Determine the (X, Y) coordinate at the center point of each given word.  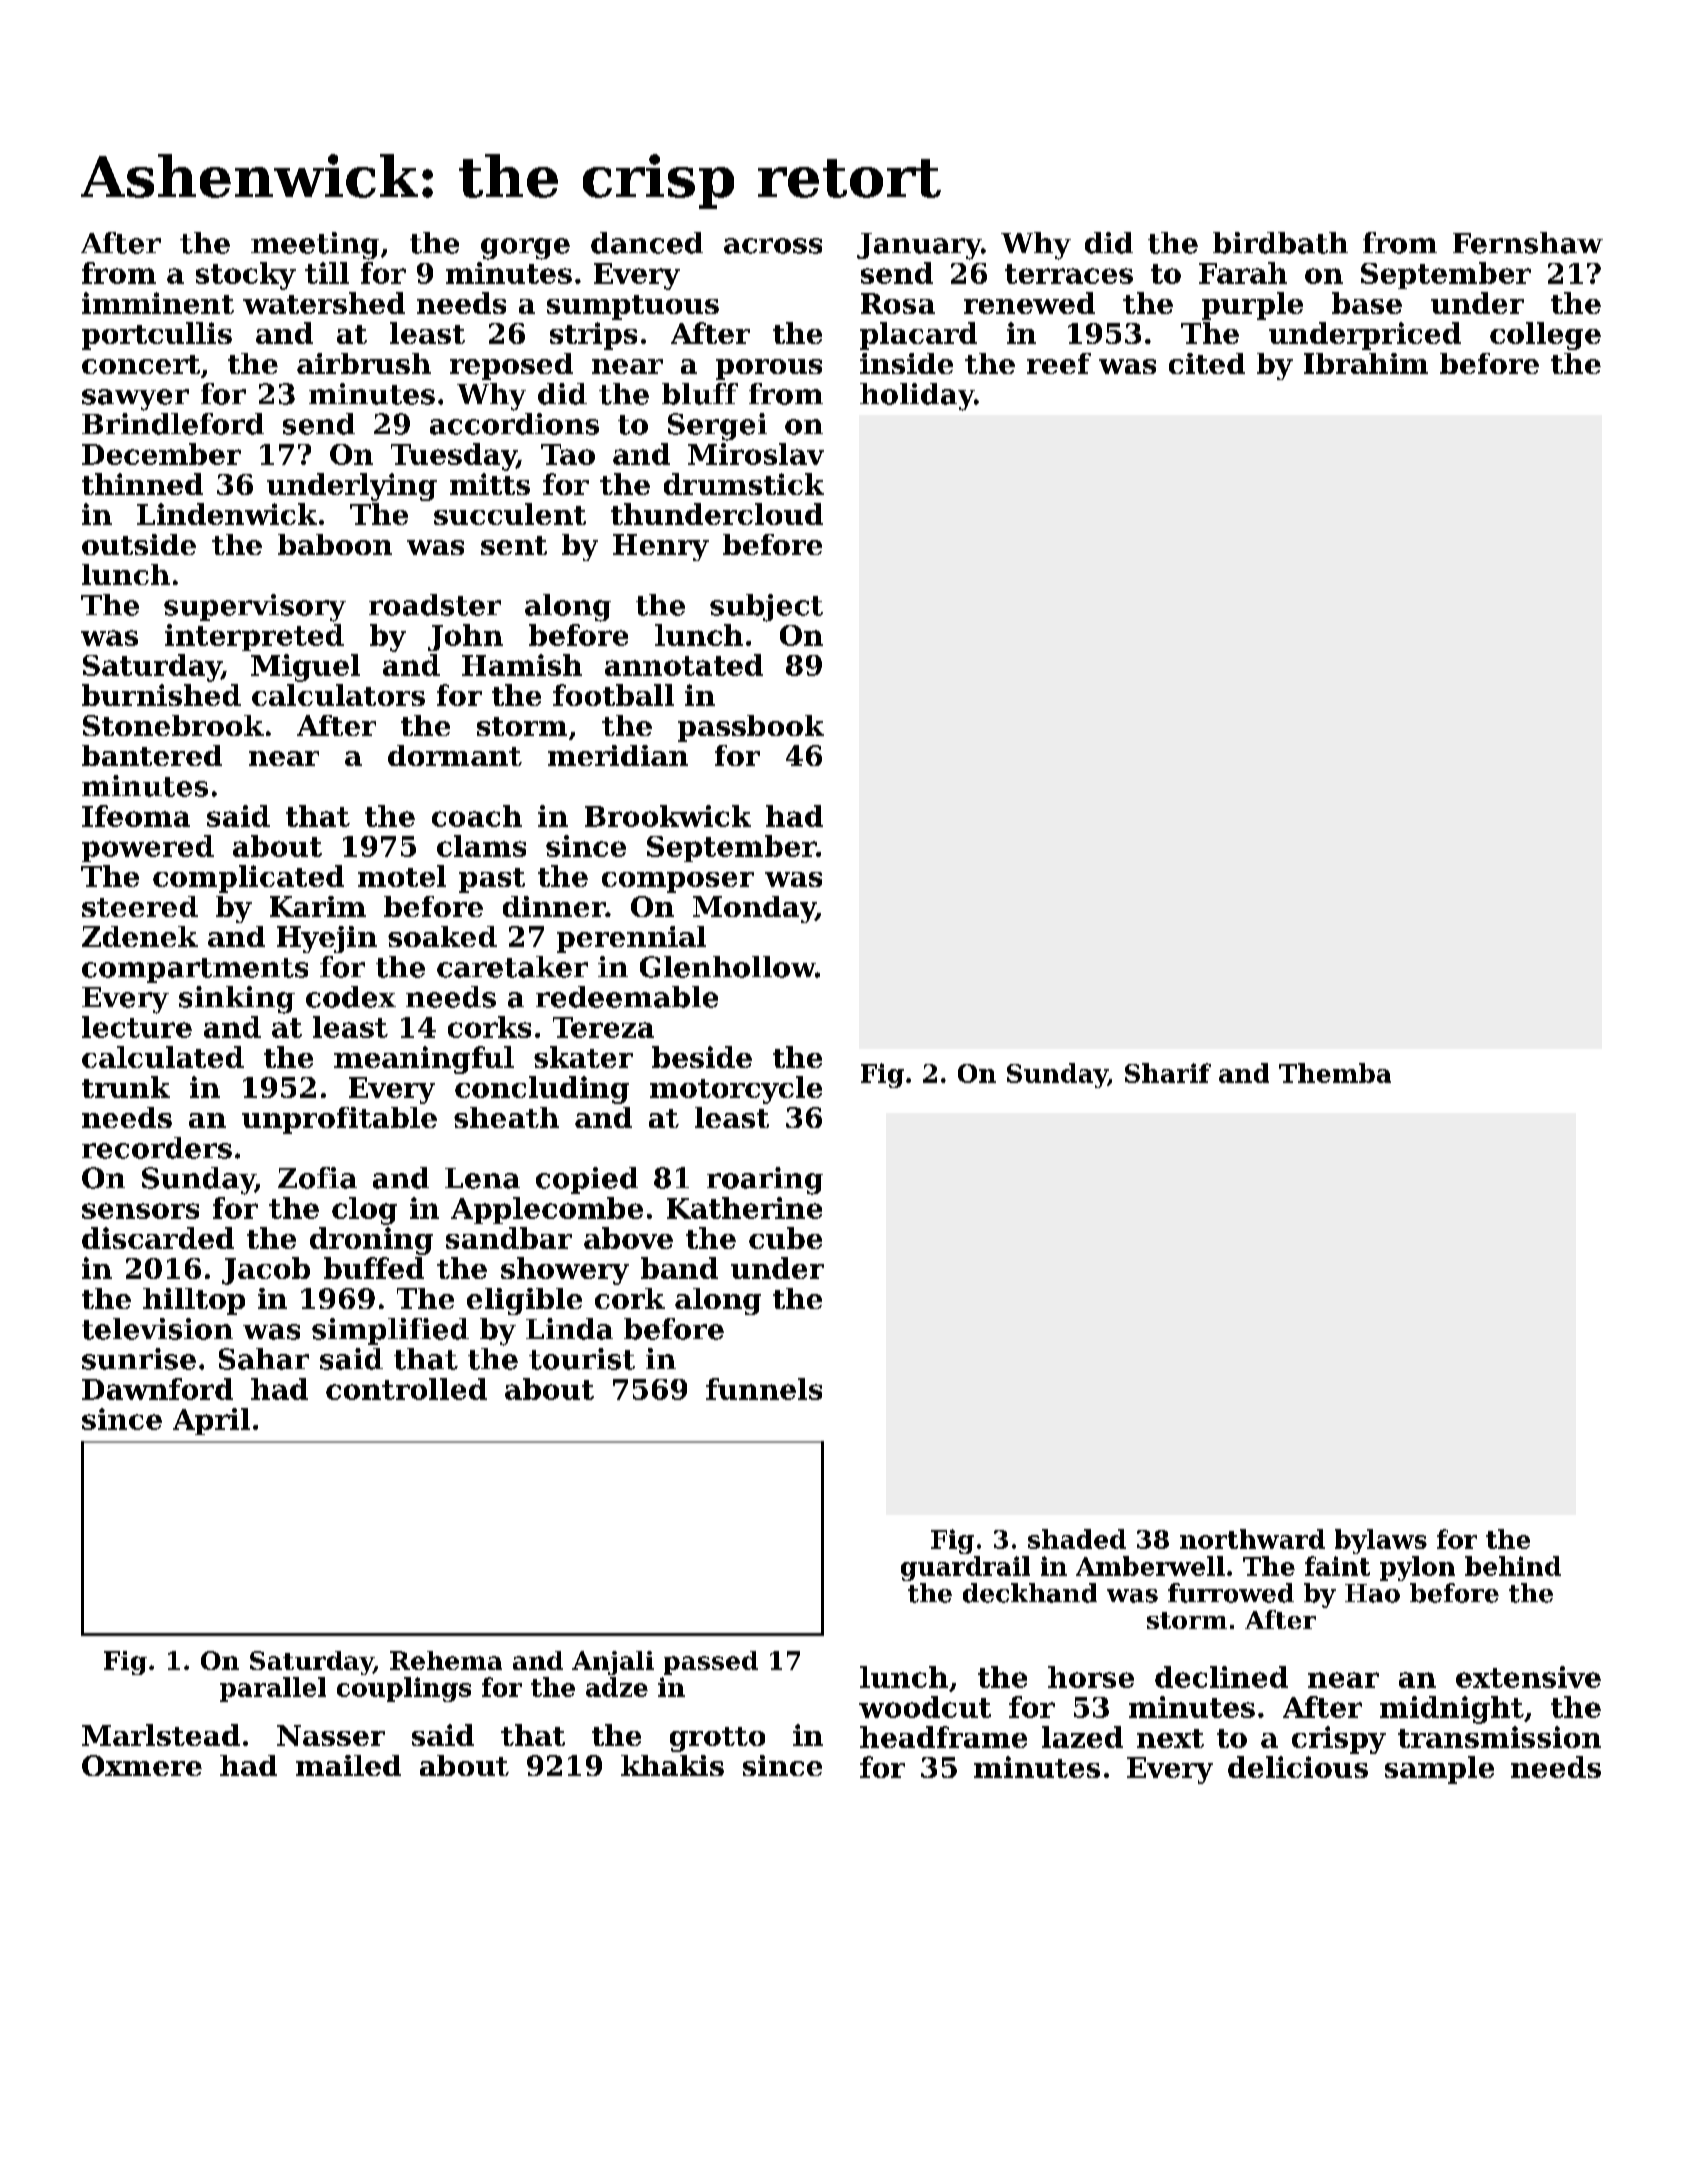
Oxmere (142, 1765)
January (919, 246)
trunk (126, 1087)
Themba (1335, 1073)
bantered (152, 755)
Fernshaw (1528, 243)
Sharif (1168, 1073)
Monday (754, 909)
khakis (672, 1765)
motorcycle (736, 1090)
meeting (315, 246)
